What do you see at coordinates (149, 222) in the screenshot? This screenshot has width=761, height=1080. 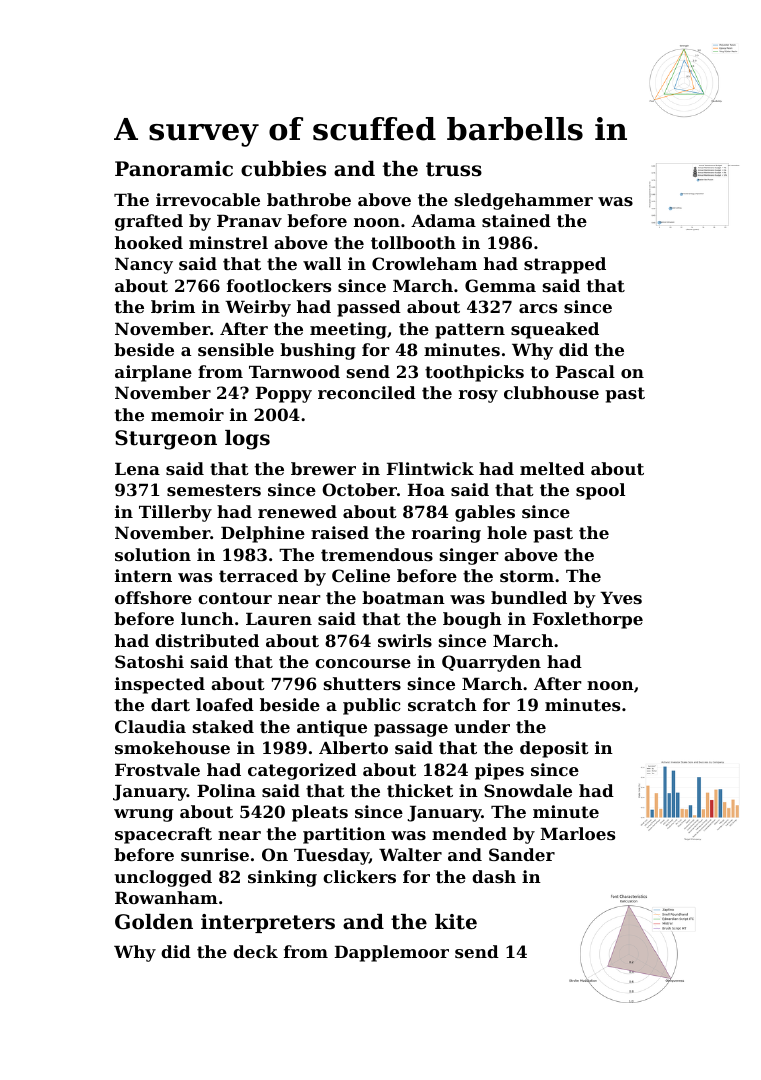 I see `grafted` at bounding box center [149, 222].
